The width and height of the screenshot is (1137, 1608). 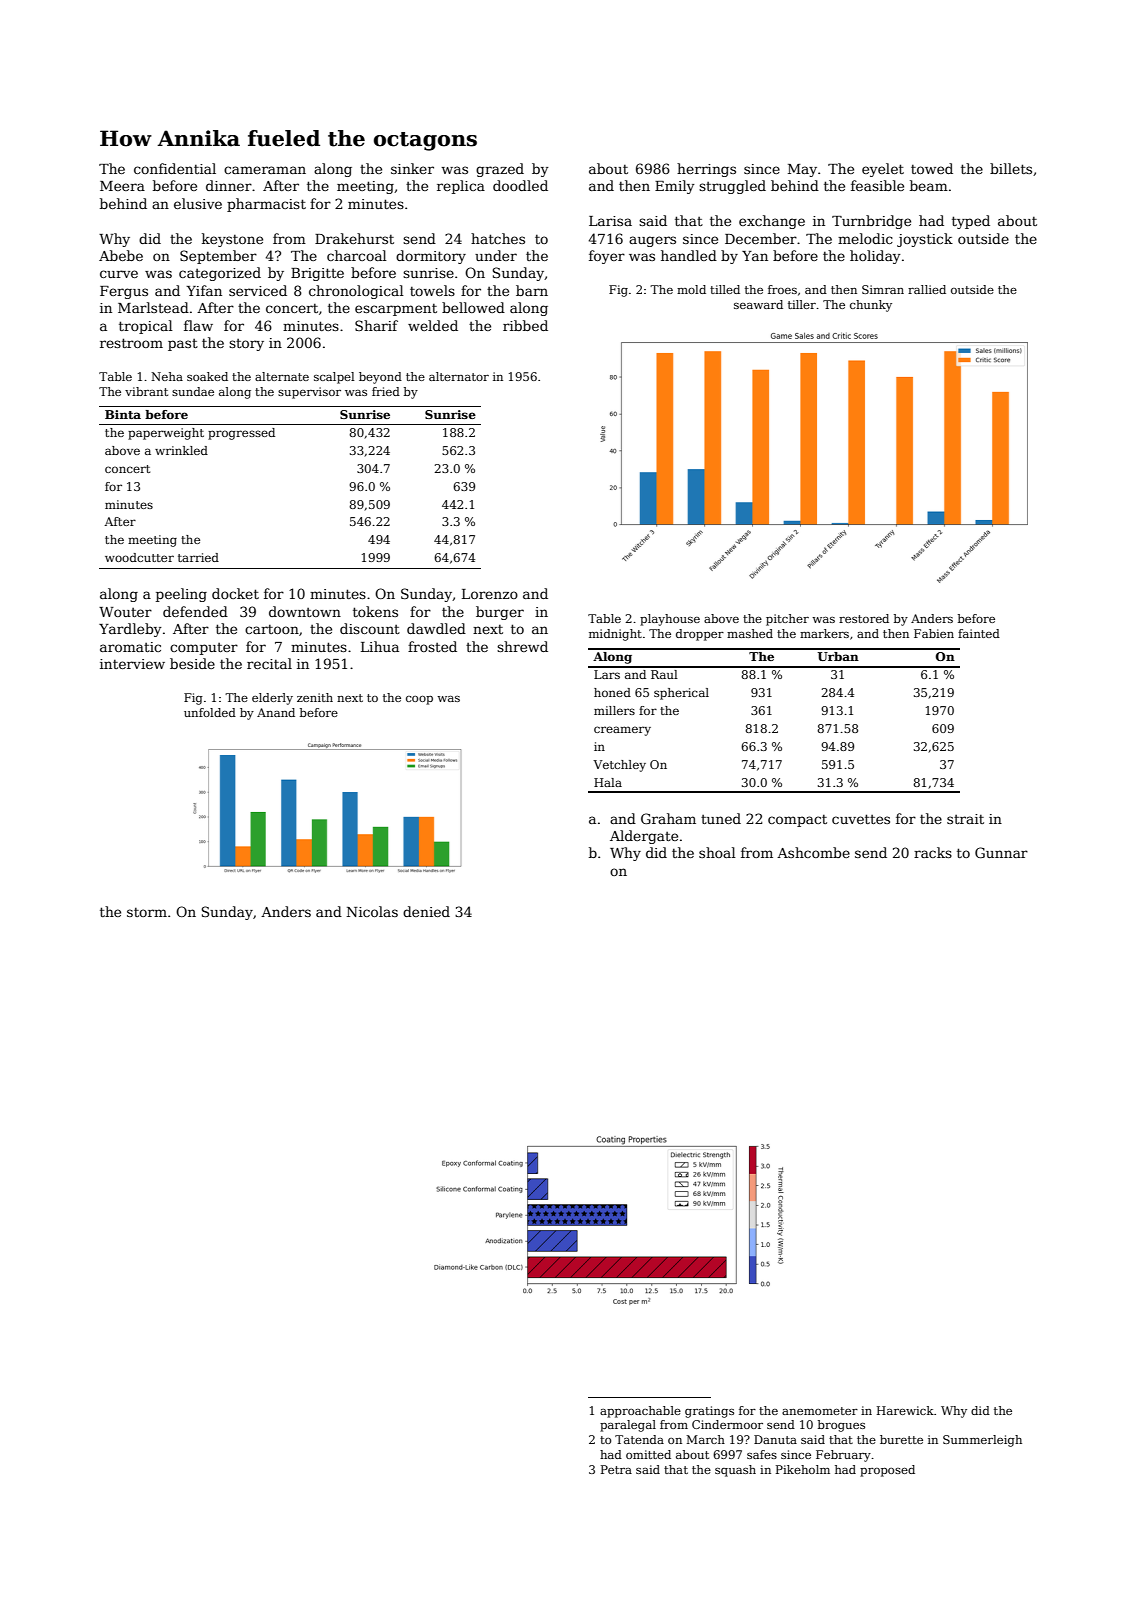 What do you see at coordinates (933, 852) in the screenshot?
I see `racks` at bounding box center [933, 852].
